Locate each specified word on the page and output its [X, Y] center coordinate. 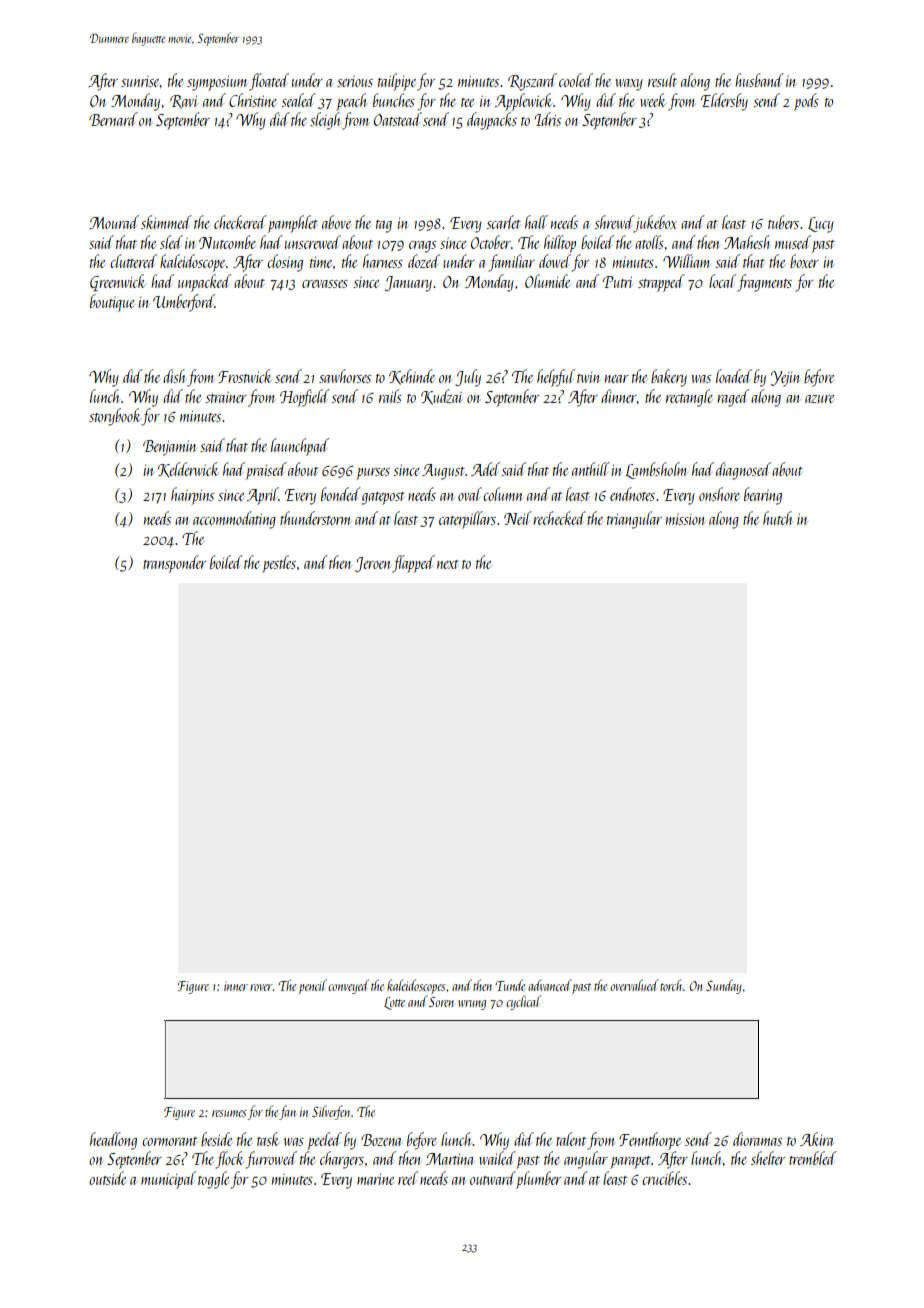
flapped [413, 564]
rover [261, 987]
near [617, 379]
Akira [817, 1139]
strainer [226, 397]
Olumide [547, 281]
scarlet [503, 222]
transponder [174, 564]
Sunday [724, 986]
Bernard [113, 119]
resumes [229, 1113]
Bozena [381, 1140]
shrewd [614, 223]
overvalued [634, 985]
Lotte [394, 1003]
